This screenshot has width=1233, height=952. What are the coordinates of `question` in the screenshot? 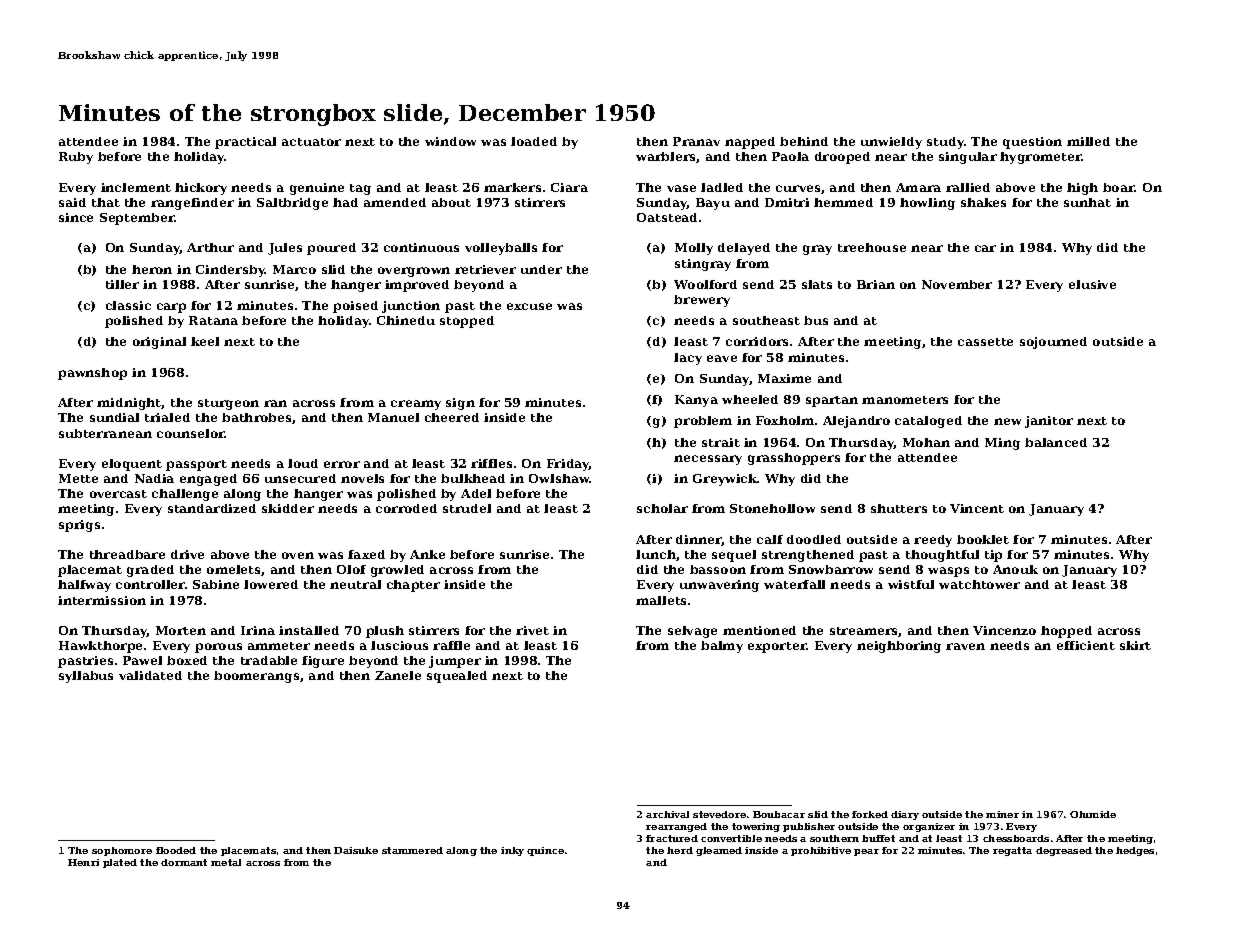 It's located at (1032, 143).
